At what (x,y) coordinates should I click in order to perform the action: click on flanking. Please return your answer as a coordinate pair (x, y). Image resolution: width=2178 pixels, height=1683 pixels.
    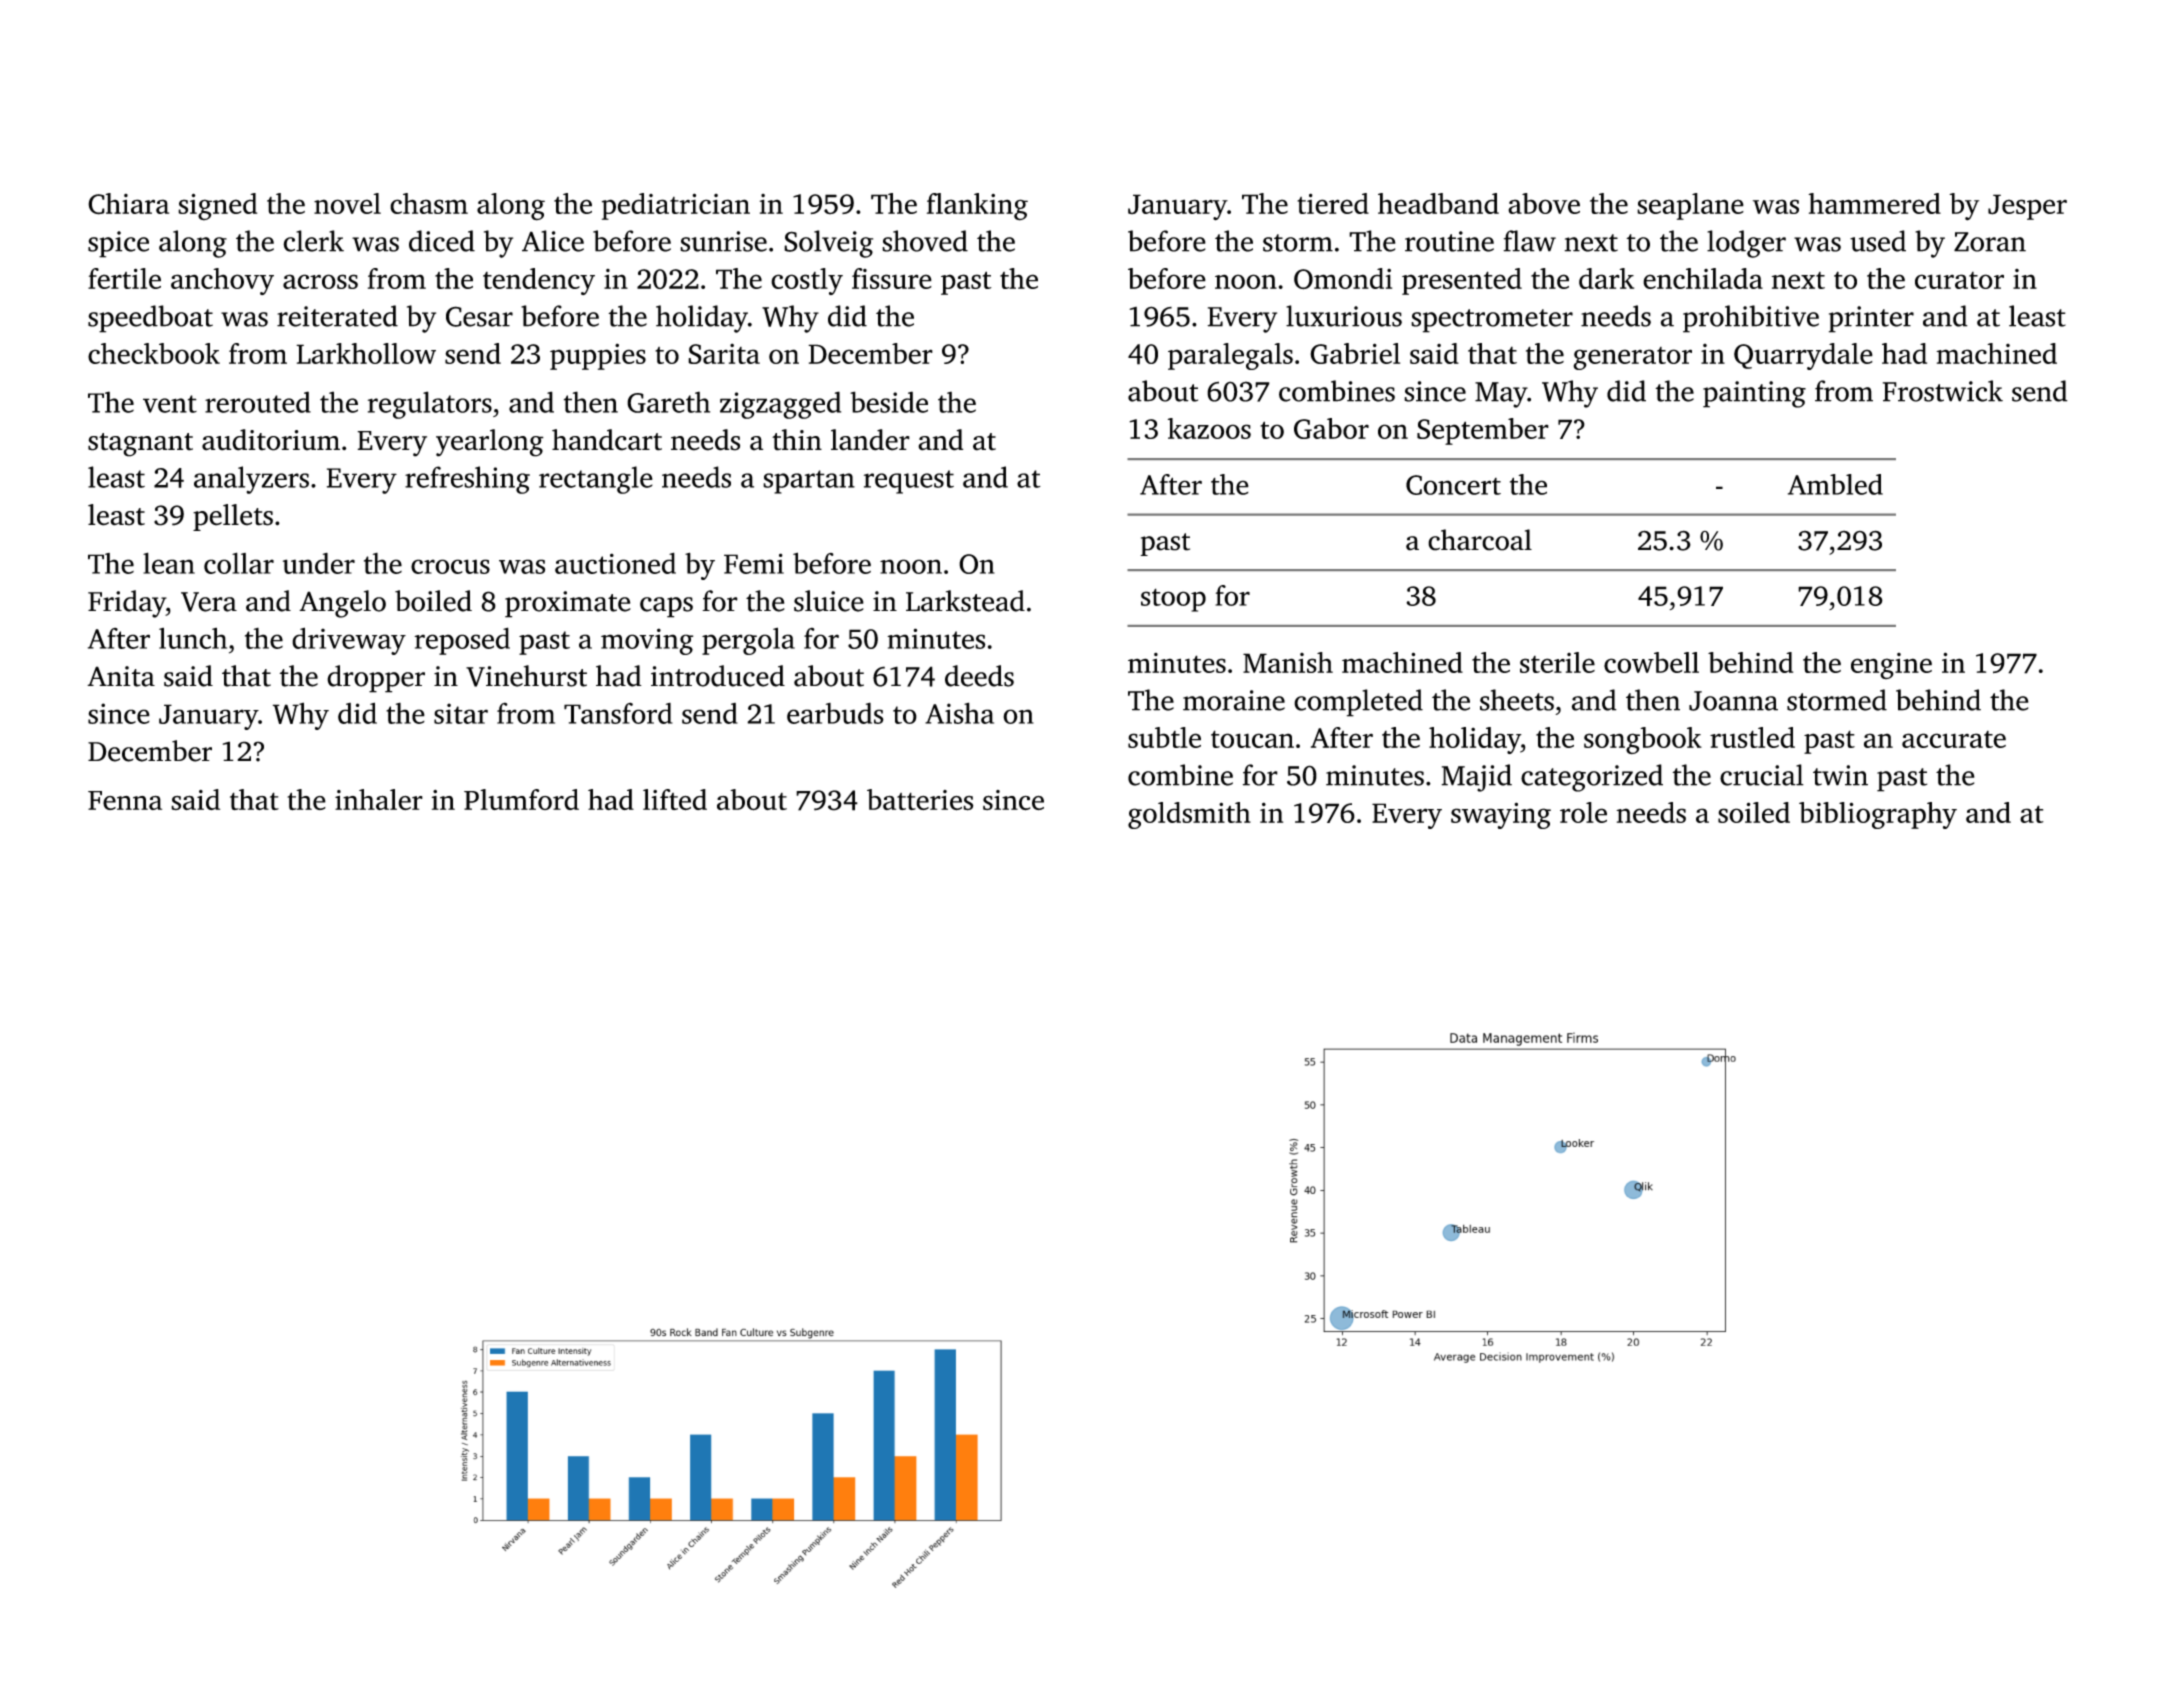
    Looking at the image, I should click on (977, 207).
